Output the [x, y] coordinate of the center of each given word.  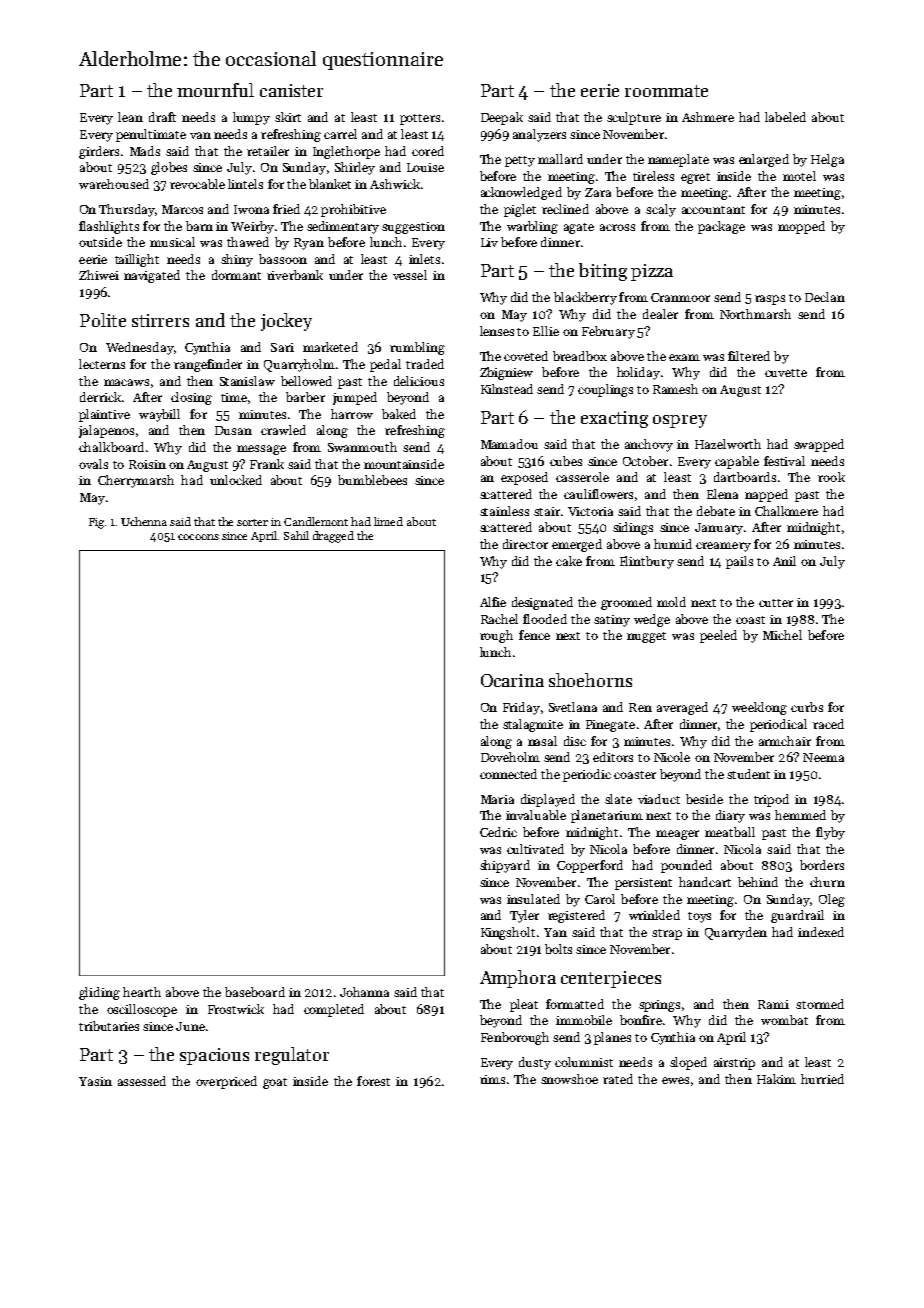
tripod [771, 800]
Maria [497, 799]
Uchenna [144, 521]
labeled [785, 117]
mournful [215, 90]
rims [492, 1079]
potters [420, 119]
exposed [524, 478]
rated [618, 1079]
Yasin [95, 1081]
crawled [283, 430]
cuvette [786, 373]
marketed [330, 347]
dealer [660, 314]
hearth [142, 992]
